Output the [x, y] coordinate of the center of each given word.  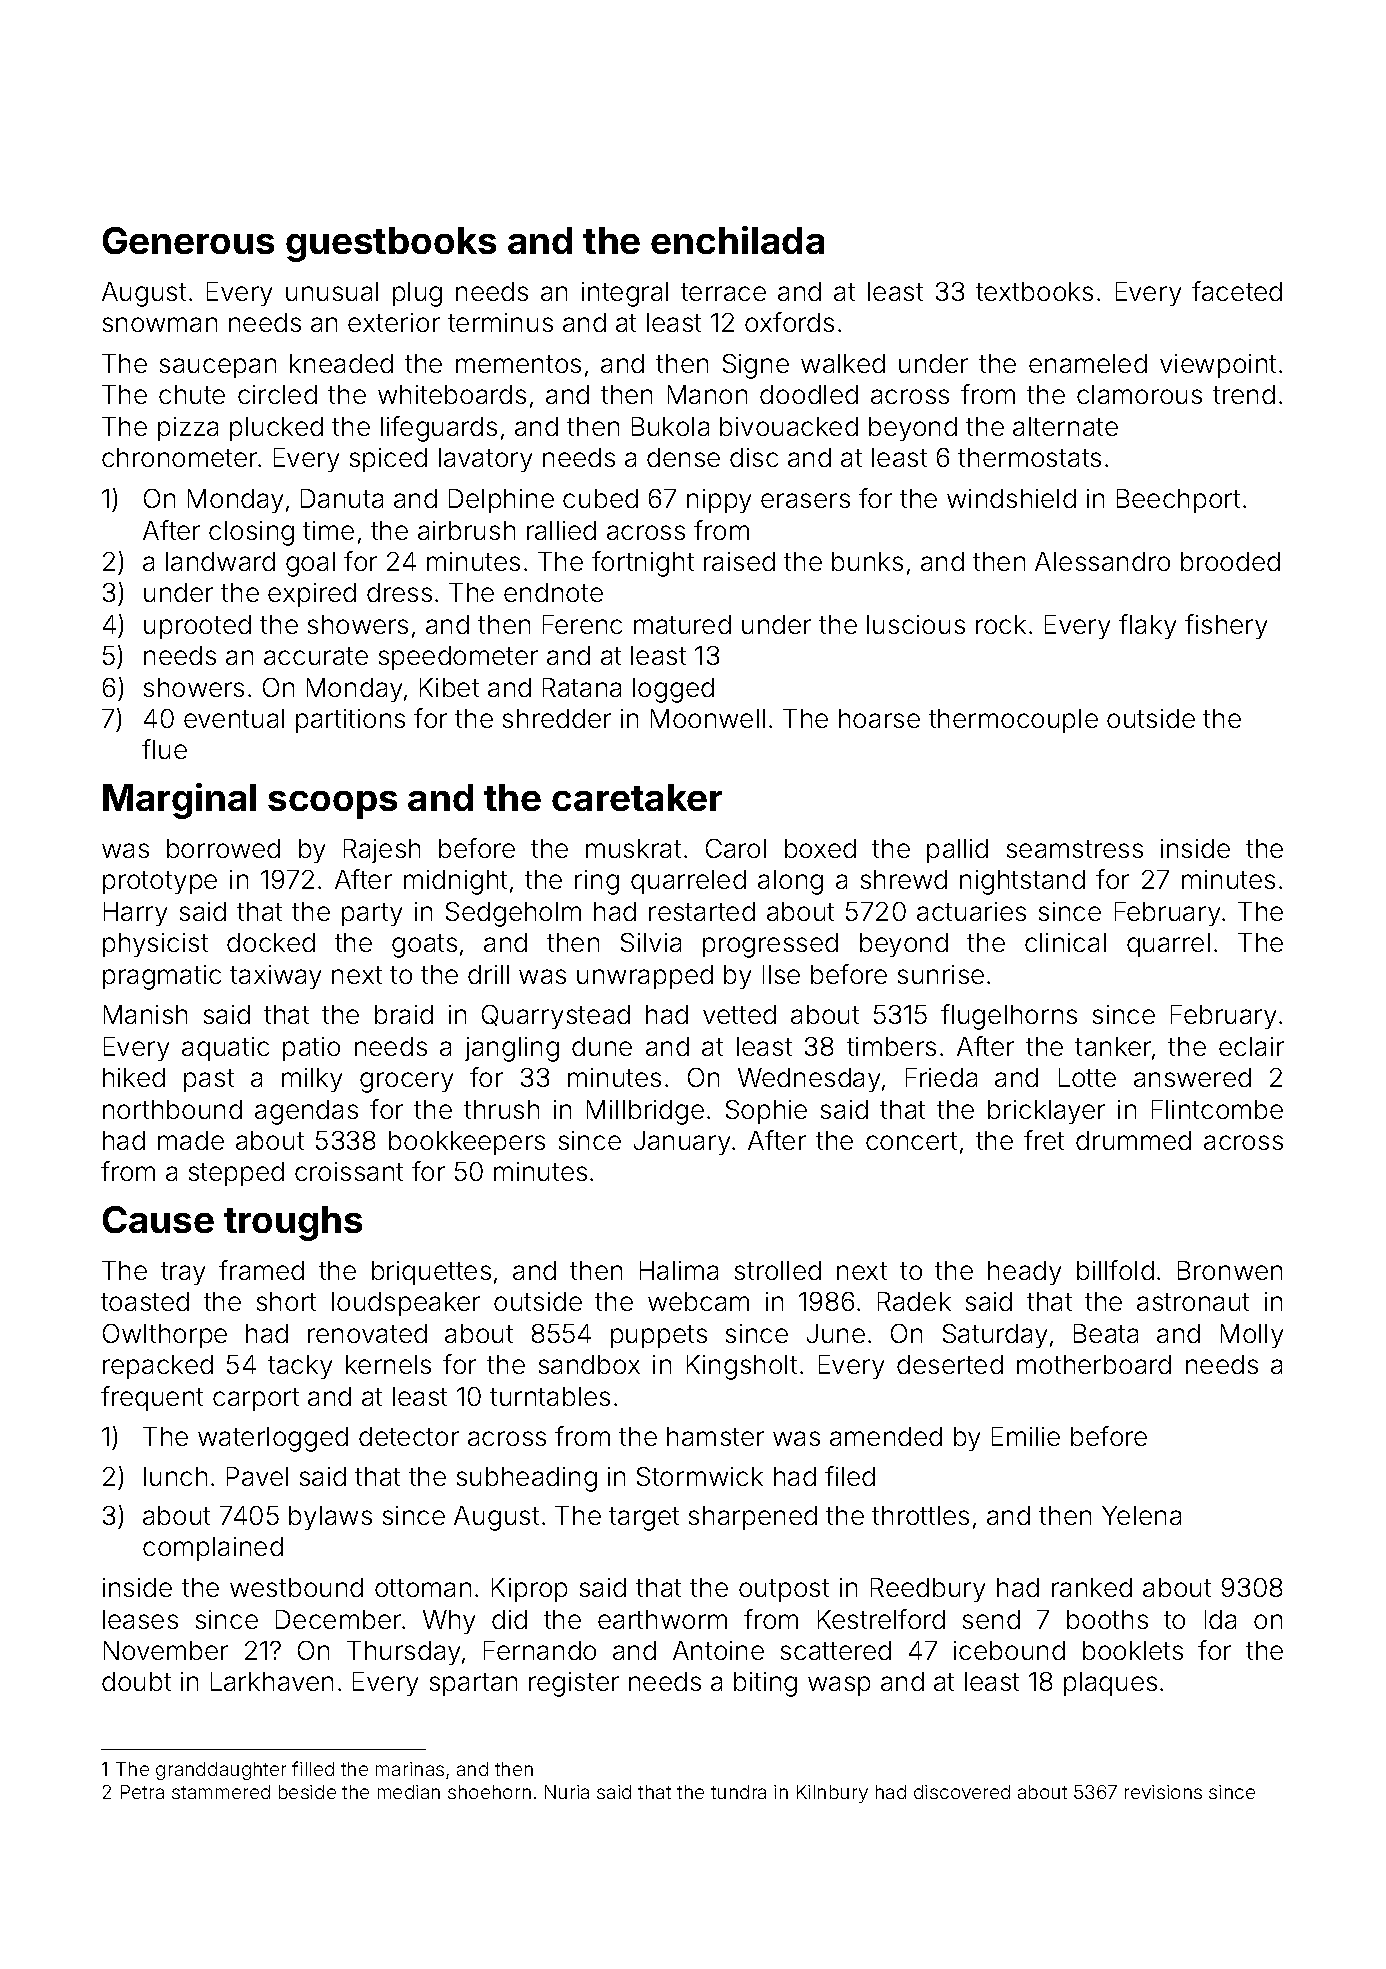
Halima [679, 1270]
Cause [158, 1219]
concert [911, 1141]
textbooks [1034, 291]
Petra [142, 1792]
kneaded [341, 363]
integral [625, 294]
